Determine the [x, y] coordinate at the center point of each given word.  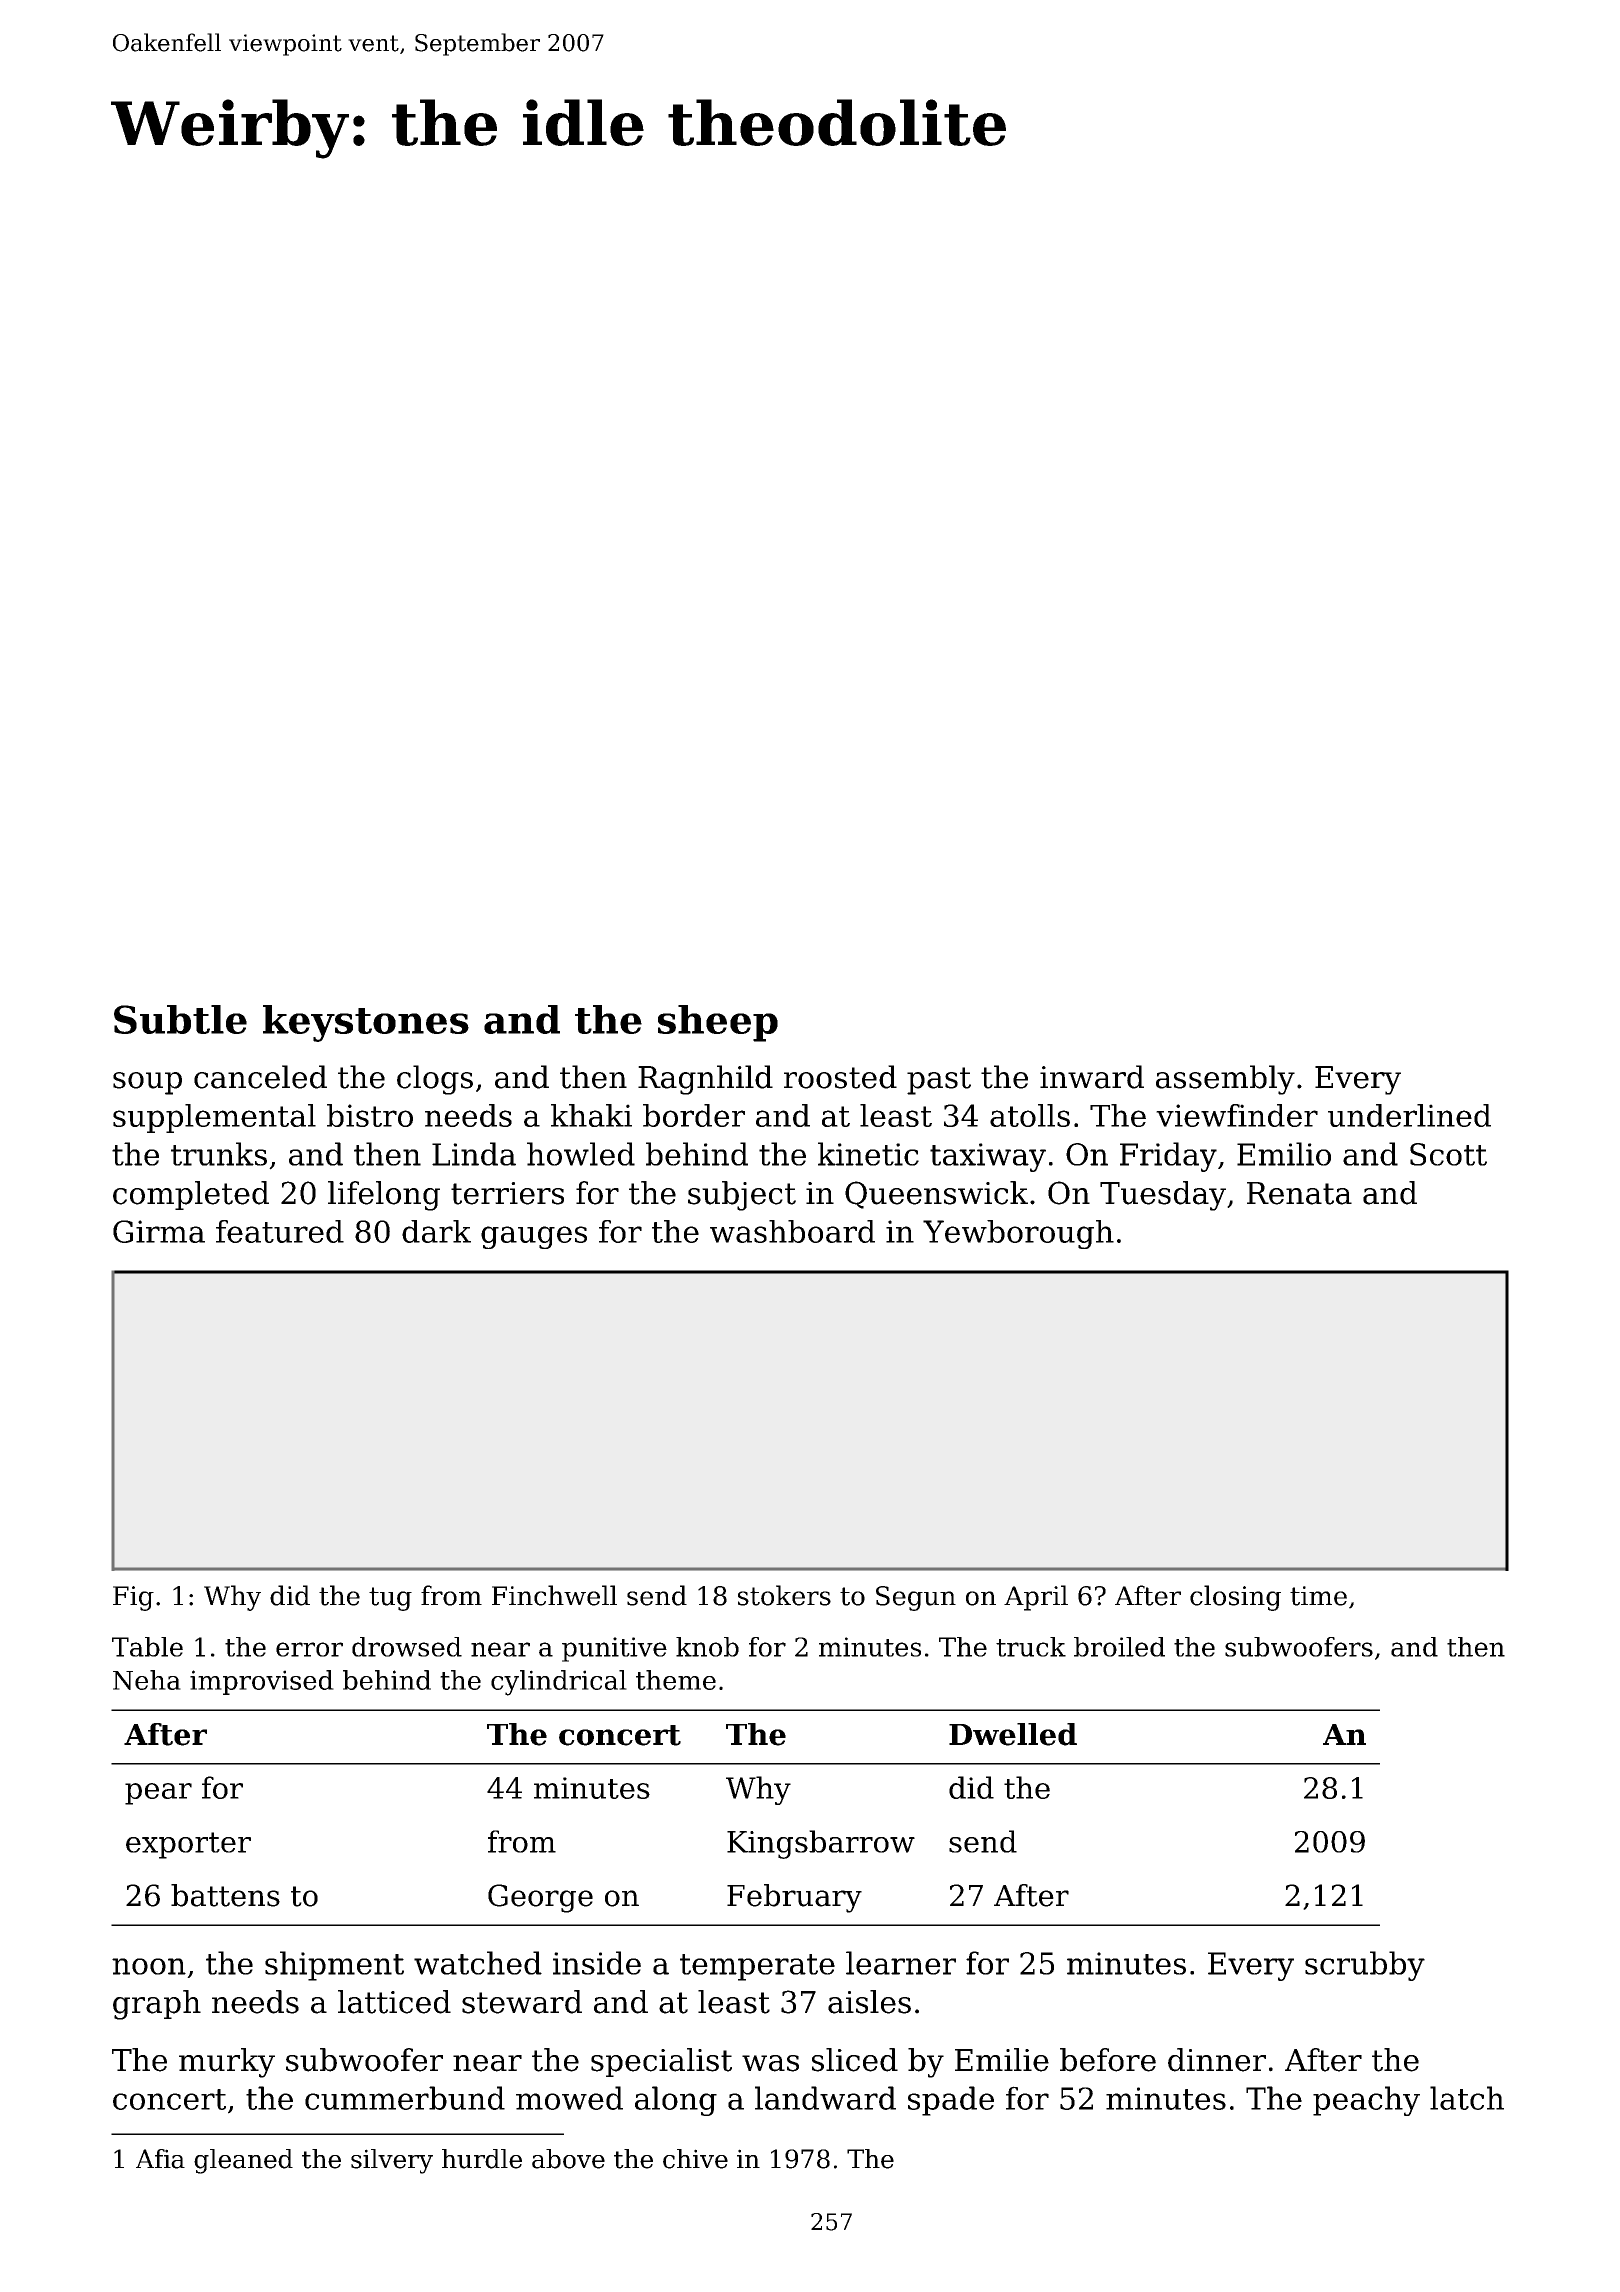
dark [436, 1231]
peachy [1366, 2101]
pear [158, 1794]
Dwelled [1013, 1734]
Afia [160, 2159]
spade [951, 2101]
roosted [840, 1077]
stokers [784, 1595]
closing [1235, 1598]
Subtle [180, 1019]
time [1318, 1596]
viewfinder [1237, 1115]
